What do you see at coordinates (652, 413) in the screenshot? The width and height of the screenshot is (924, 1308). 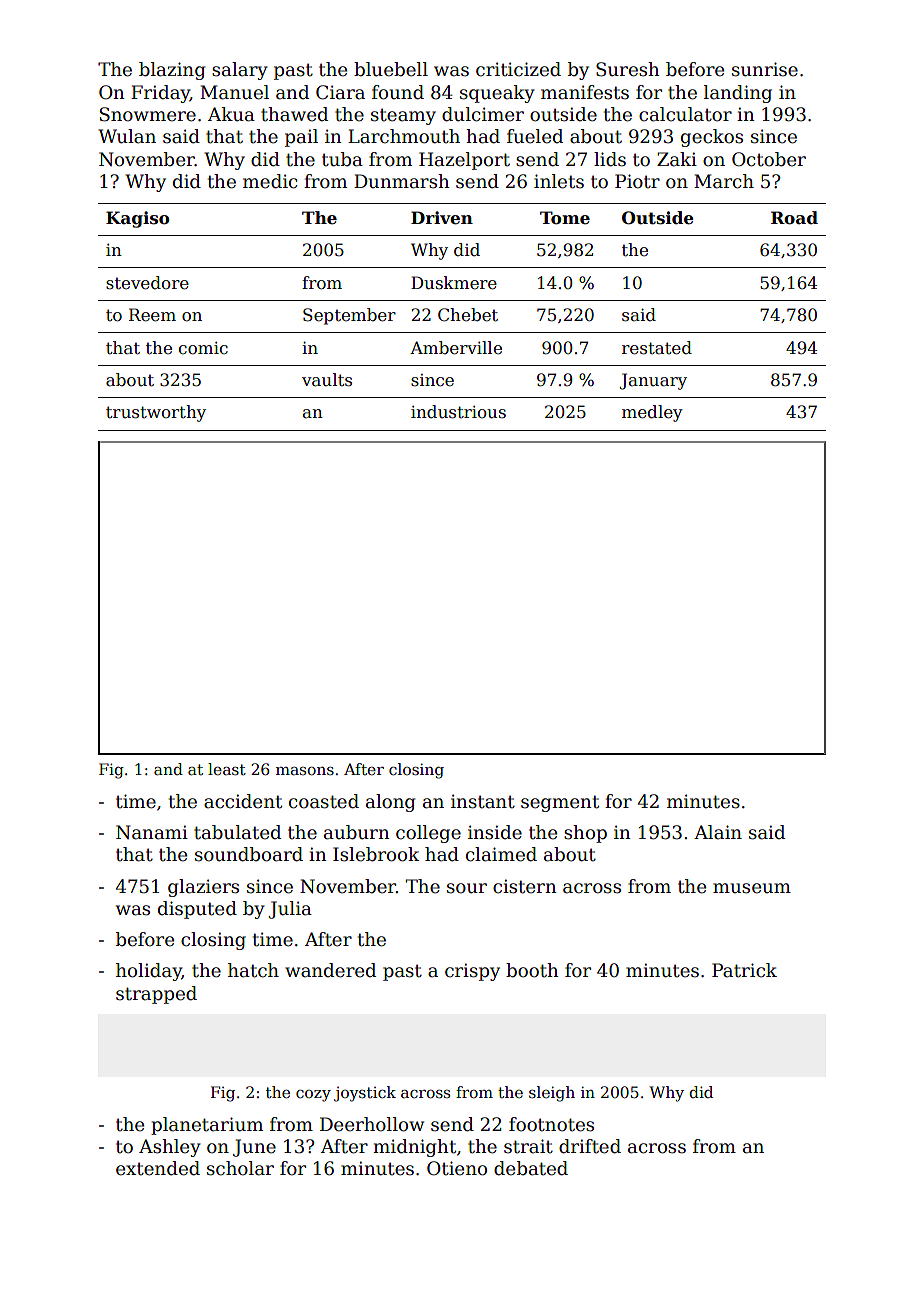 I see `medley` at bounding box center [652, 413].
